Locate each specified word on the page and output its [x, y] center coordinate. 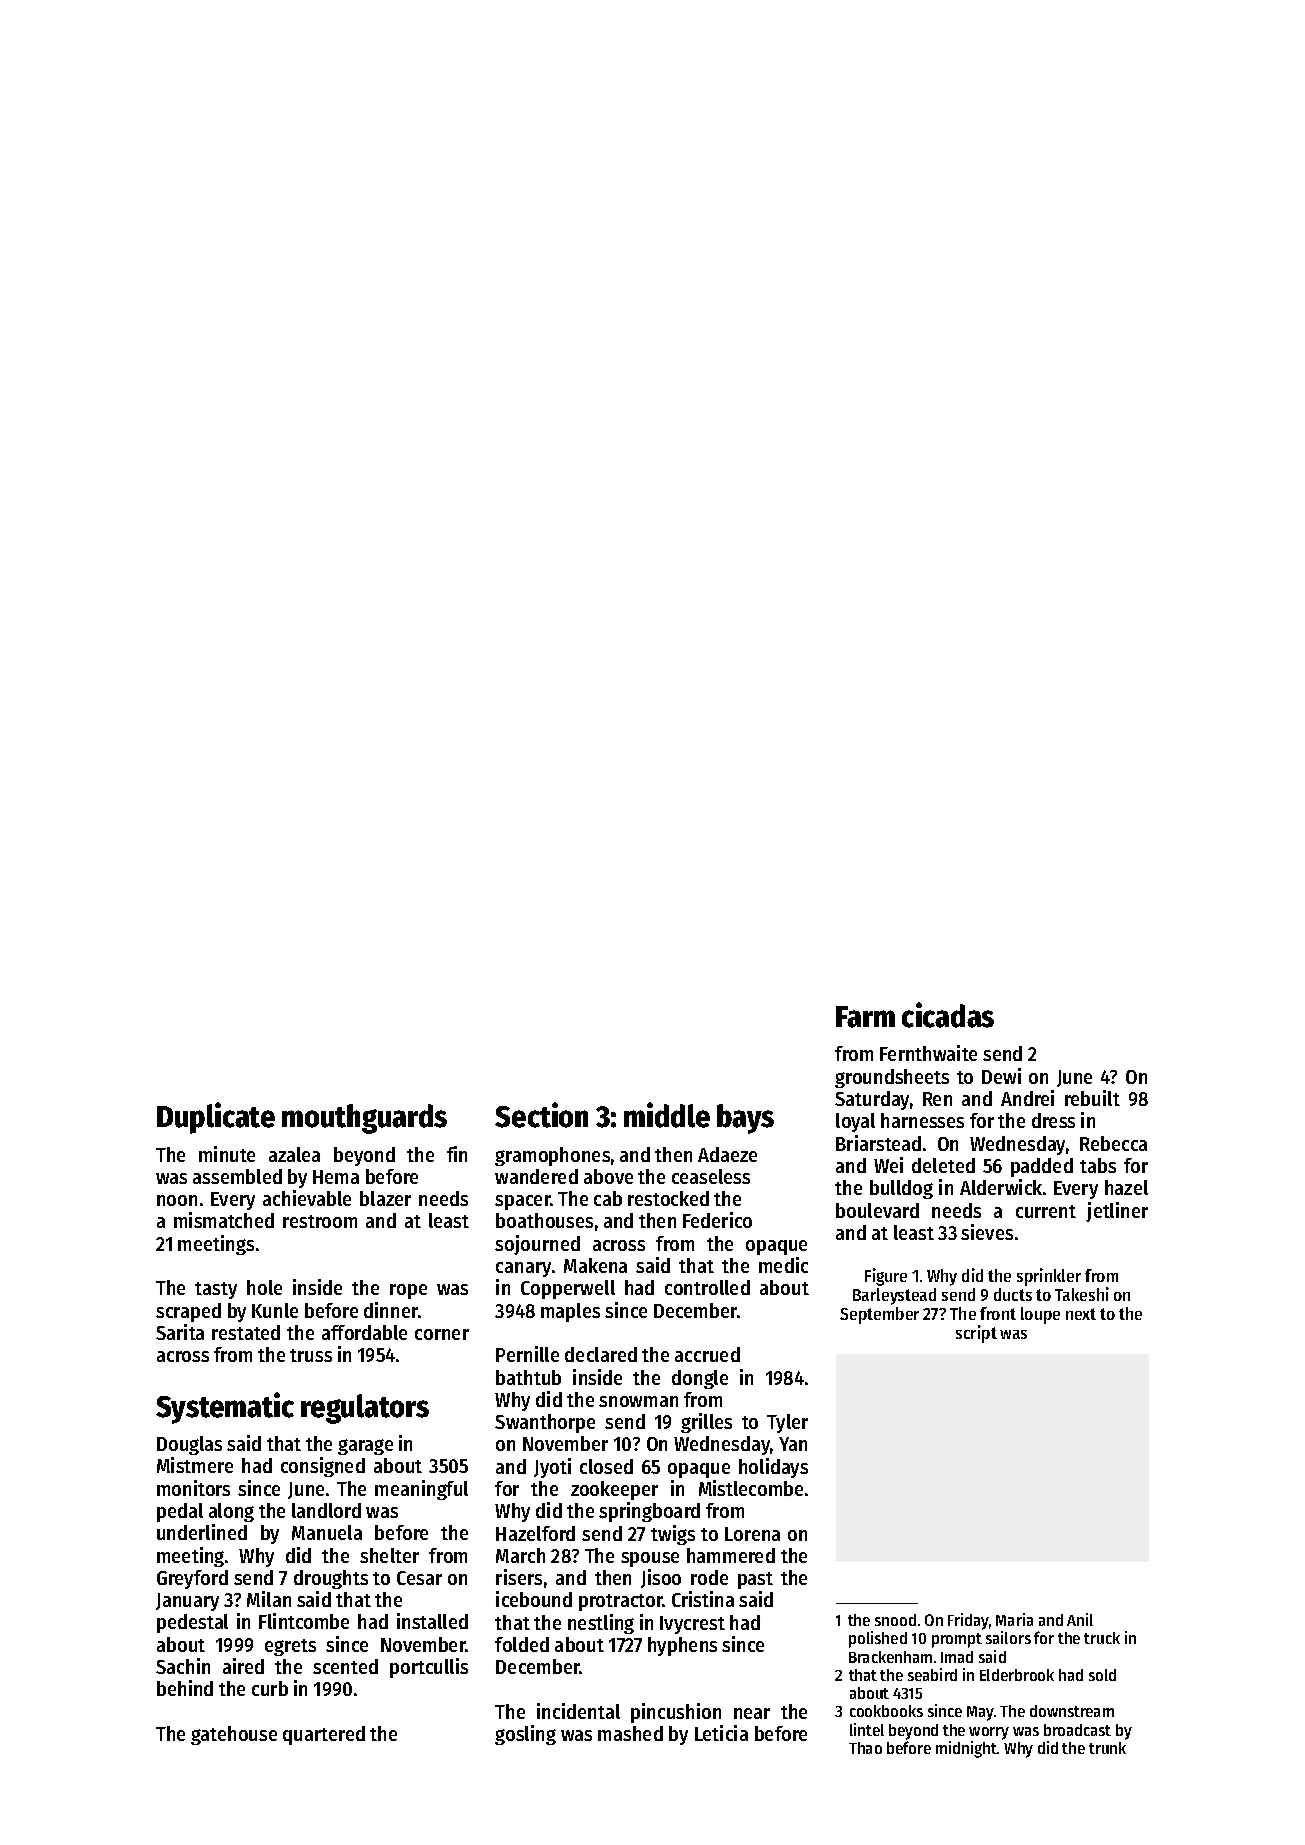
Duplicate [216, 1118]
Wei [888, 1165]
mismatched [224, 1220]
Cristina [703, 1599]
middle [667, 1115]
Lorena [752, 1534]
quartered [324, 1735]
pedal [180, 1512]
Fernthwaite [928, 1053]
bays [745, 1119]
